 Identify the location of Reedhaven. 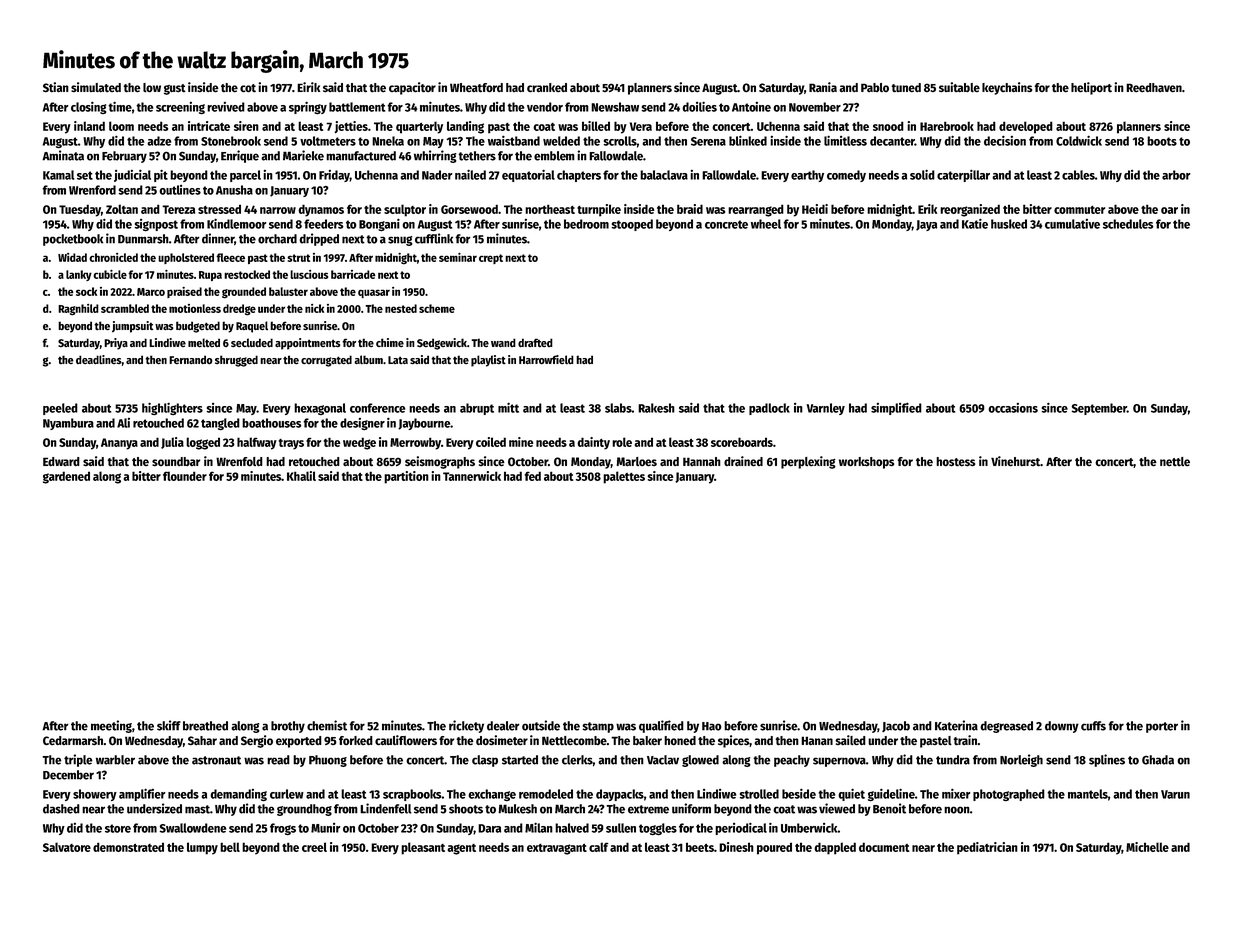
(1154, 87).
